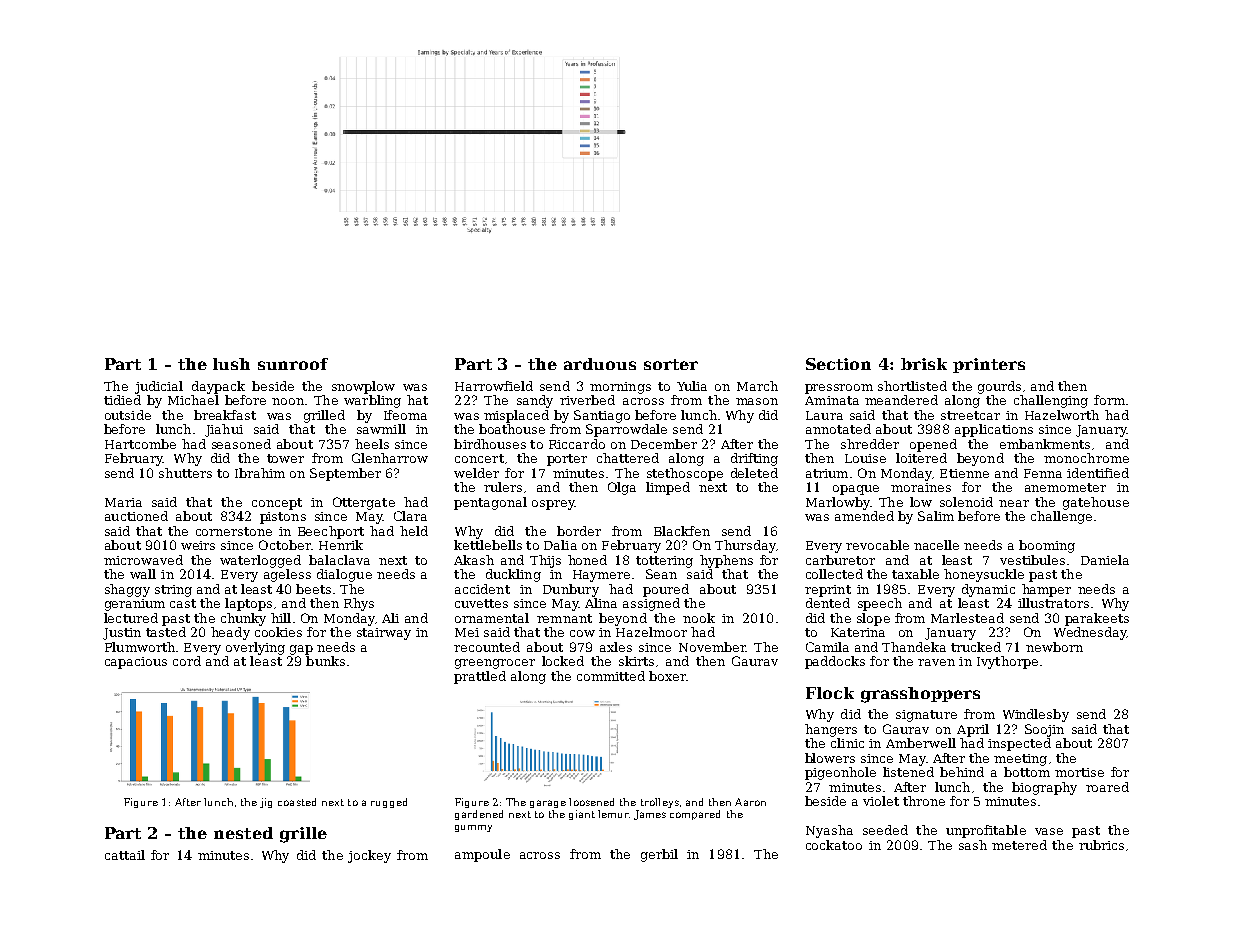 This screenshot has height=952, width=1233. What do you see at coordinates (476, 473) in the screenshot?
I see `welder` at bounding box center [476, 473].
